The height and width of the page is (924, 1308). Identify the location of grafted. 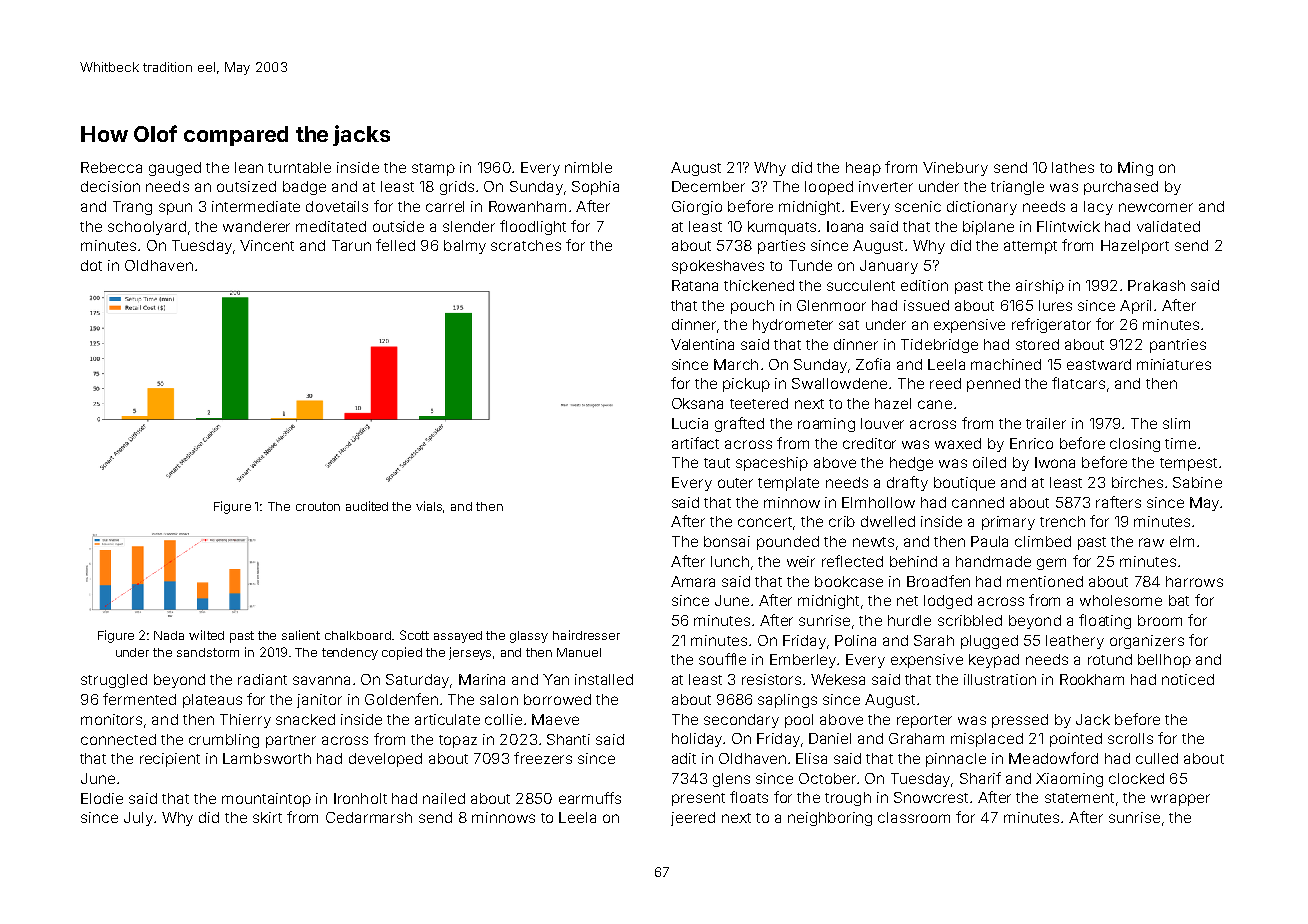
(739, 424).
